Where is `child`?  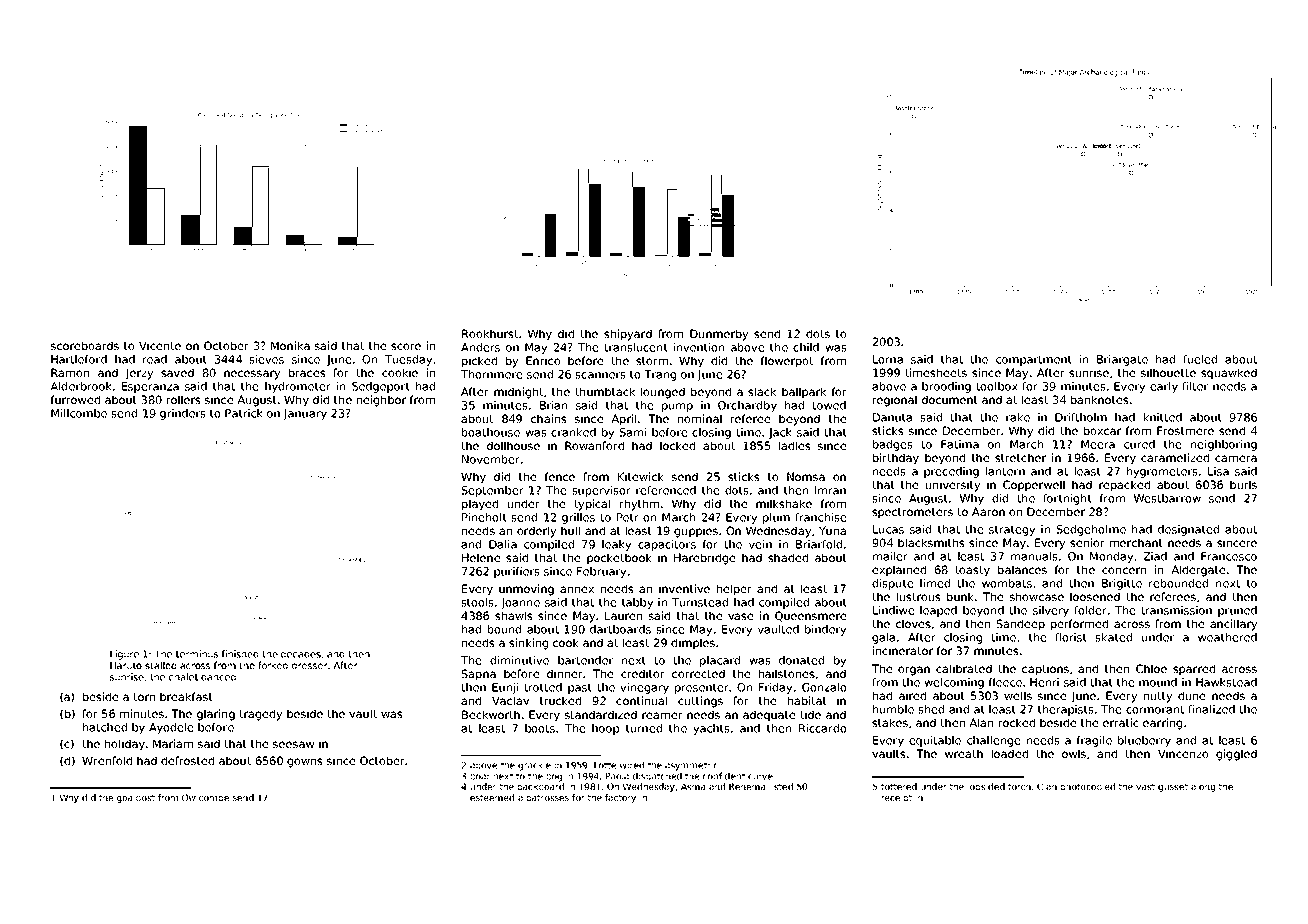
child is located at coordinates (806, 347).
